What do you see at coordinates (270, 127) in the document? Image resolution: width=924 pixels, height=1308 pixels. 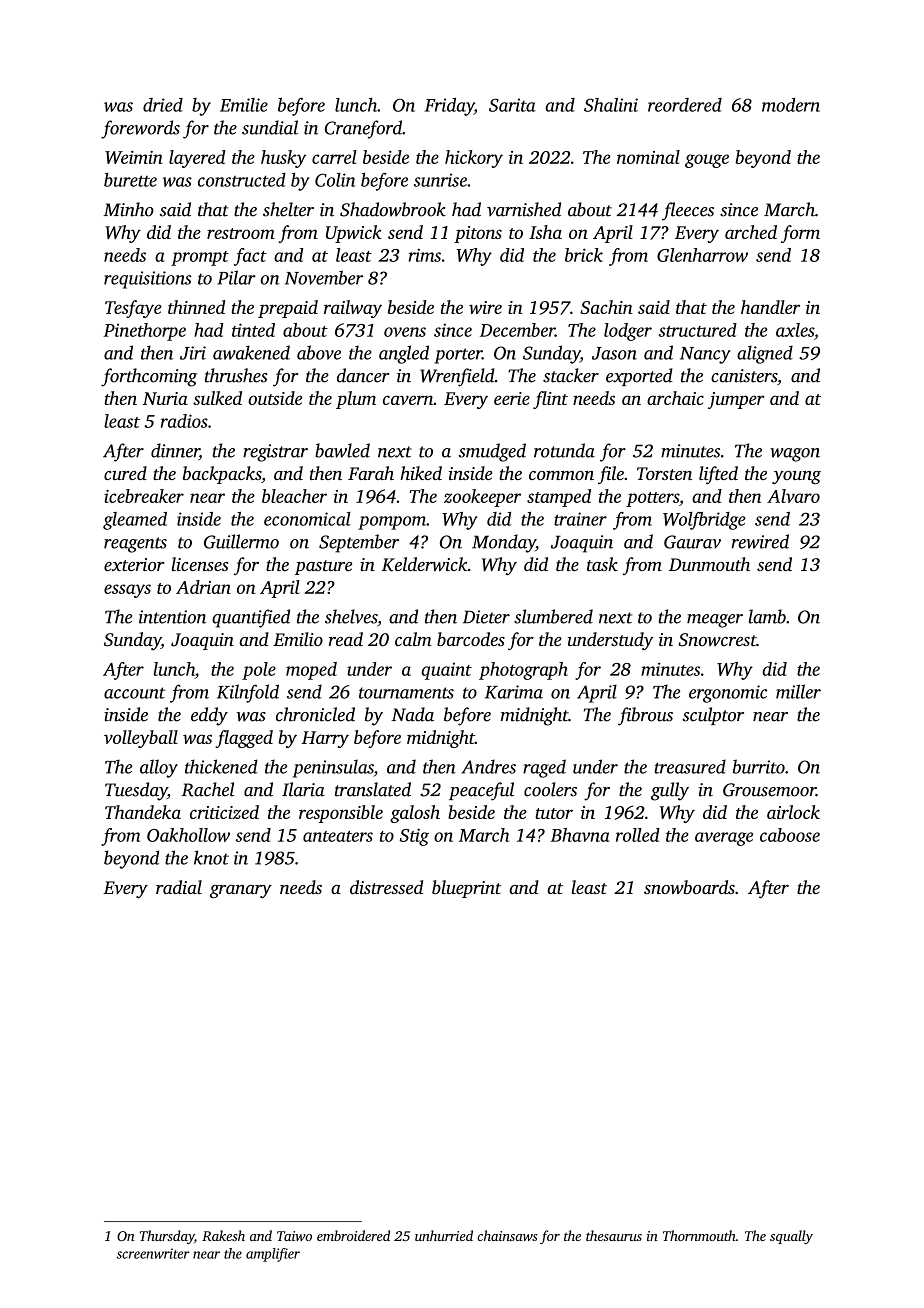 I see `sundial` at bounding box center [270, 127].
